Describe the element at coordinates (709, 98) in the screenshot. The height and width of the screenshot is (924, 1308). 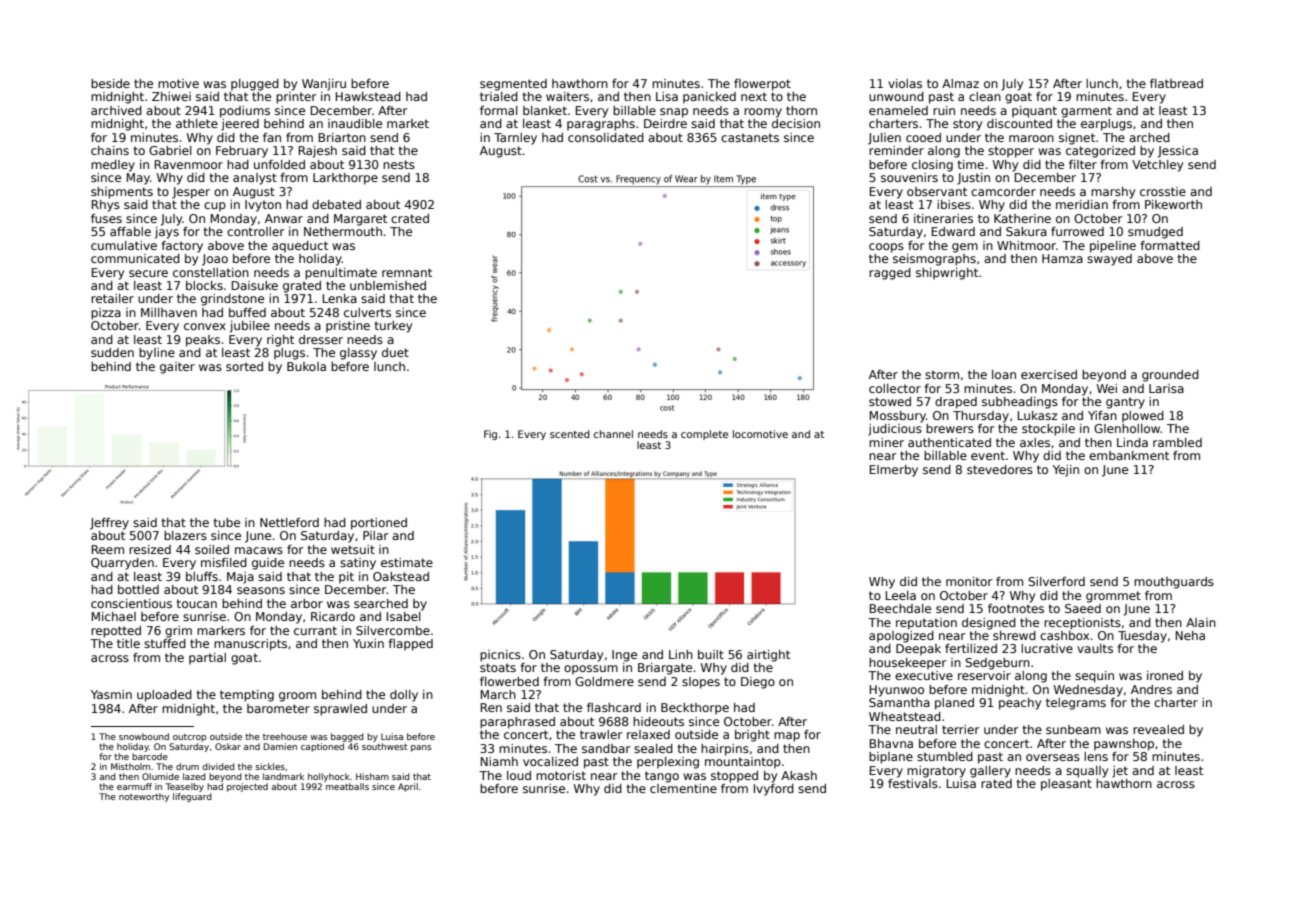
I see `panicked` at that location.
